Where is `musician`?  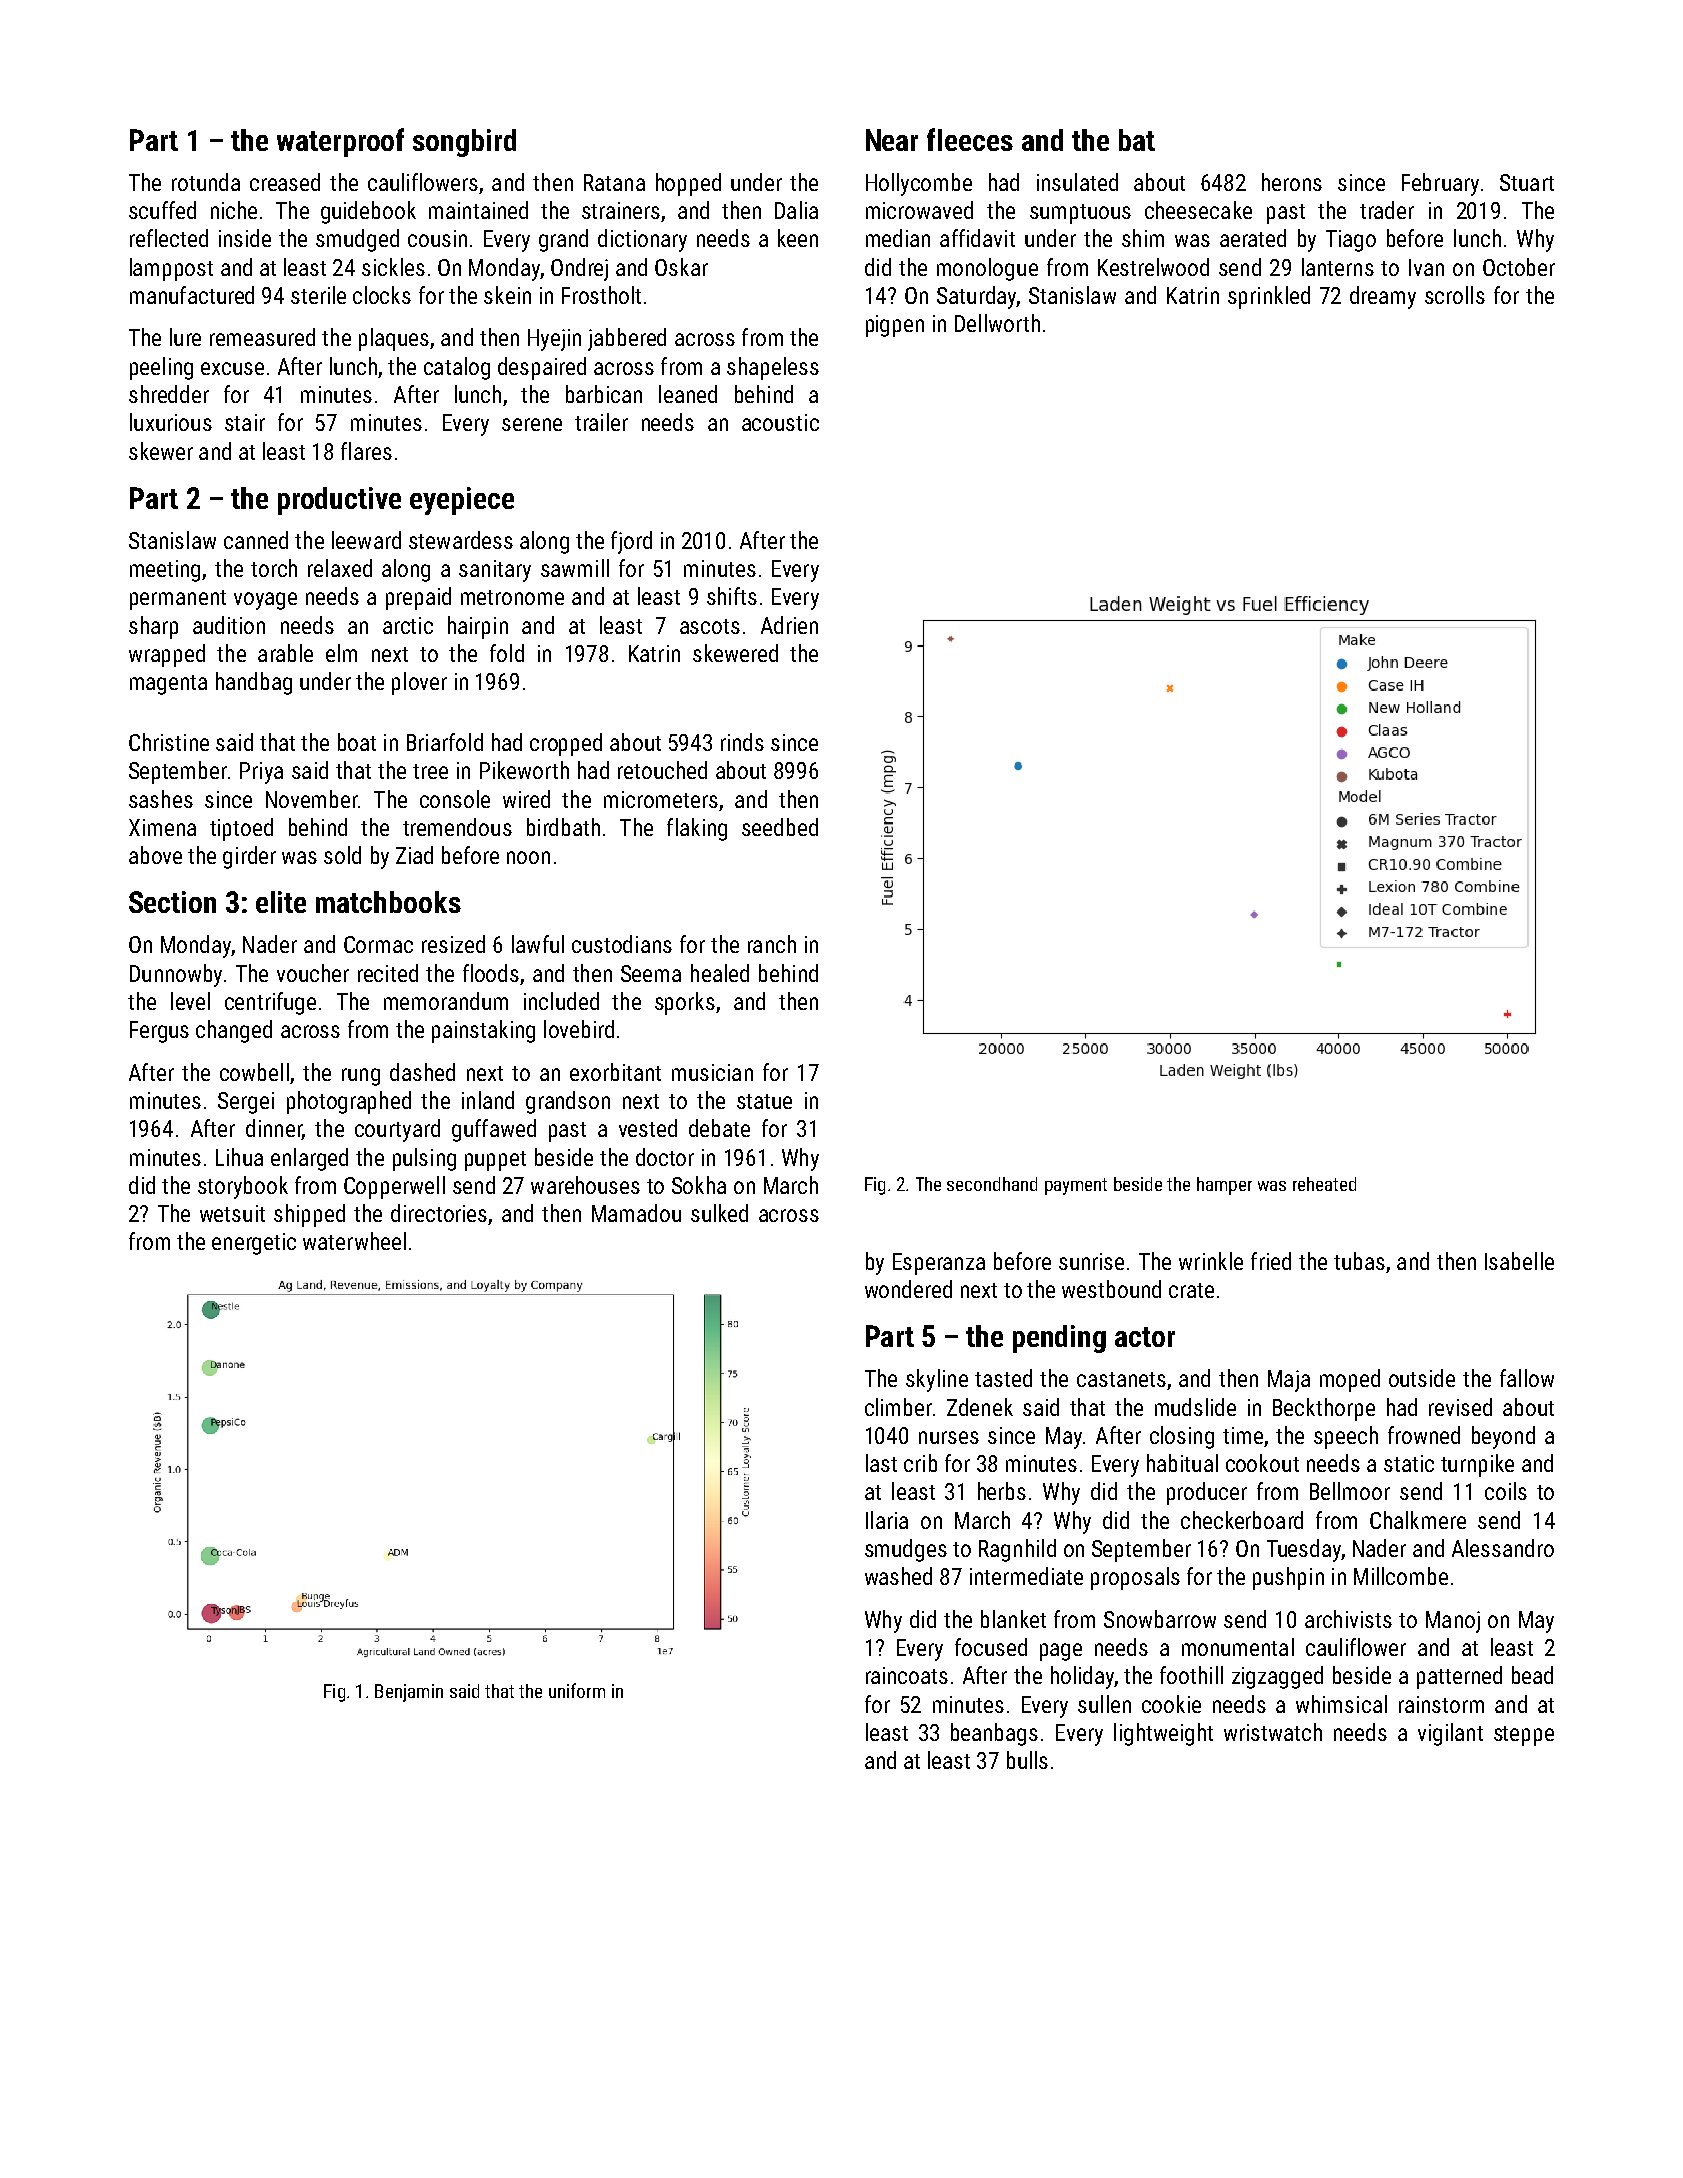
musician is located at coordinates (712, 1072).
